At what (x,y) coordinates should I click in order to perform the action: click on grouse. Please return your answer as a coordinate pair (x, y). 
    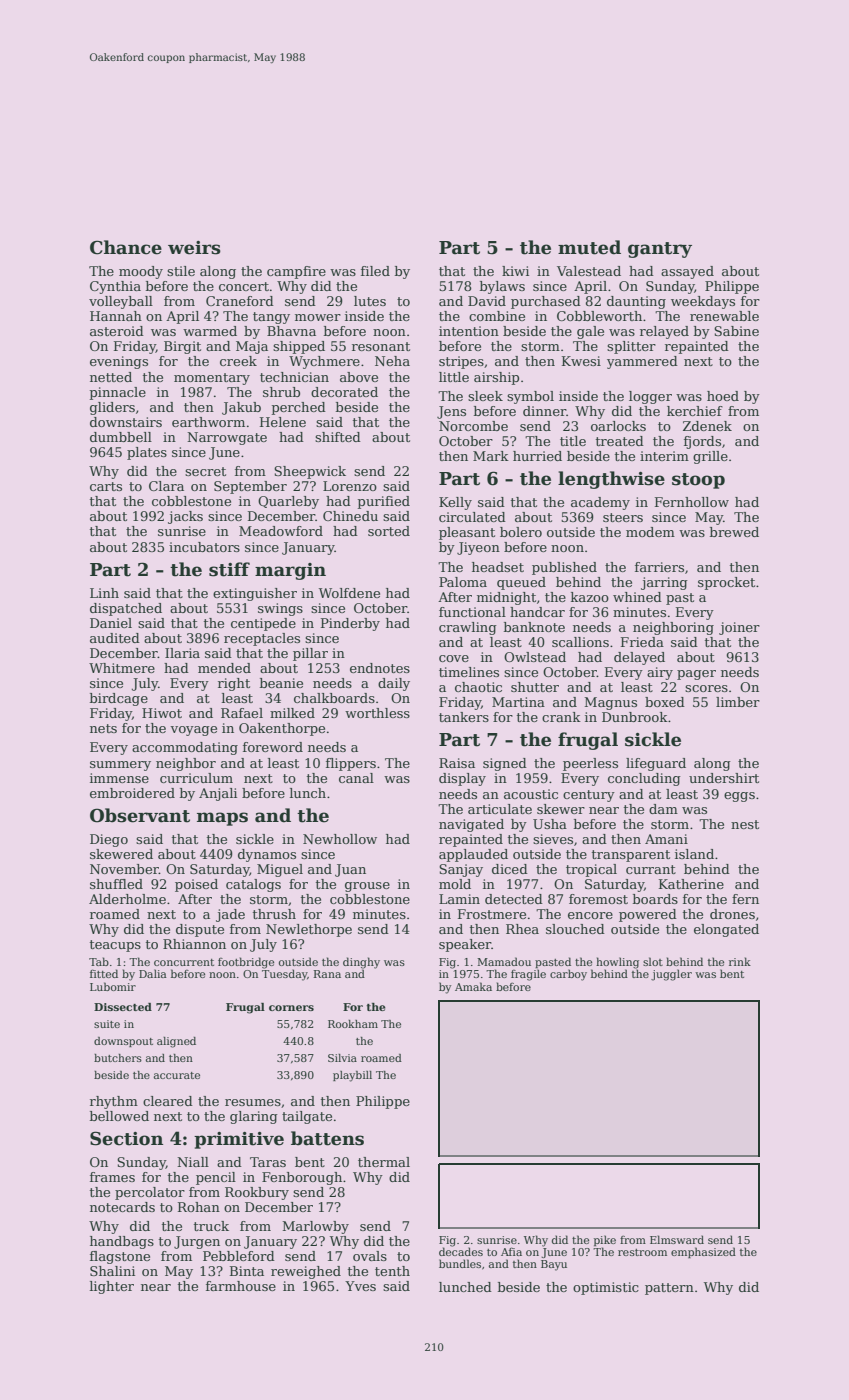
    Looking at the image, I should click on (367, 887).
